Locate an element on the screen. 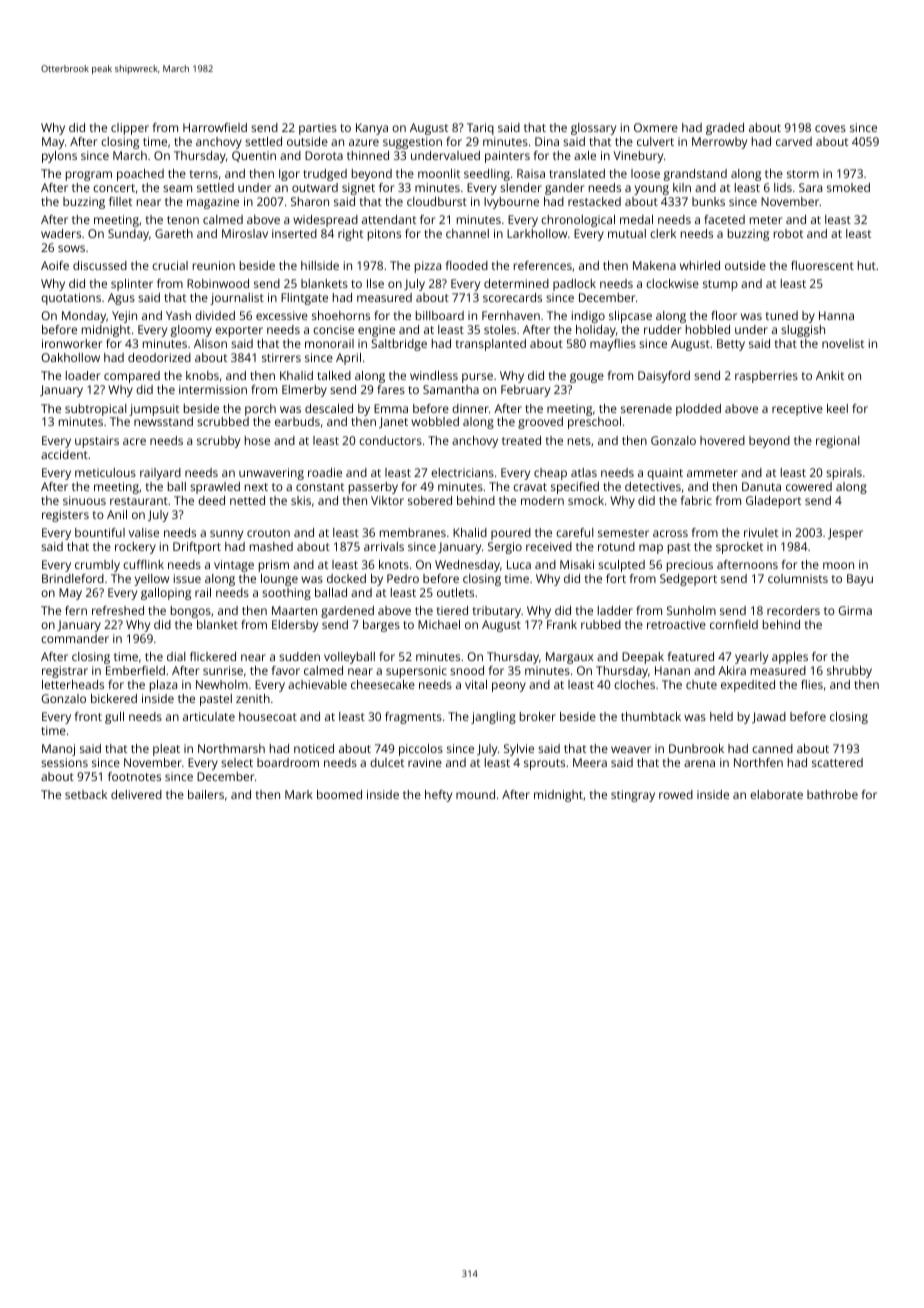 This screenshot has width=924, height=1308. upstairs is located at coordinates (97, 442).
